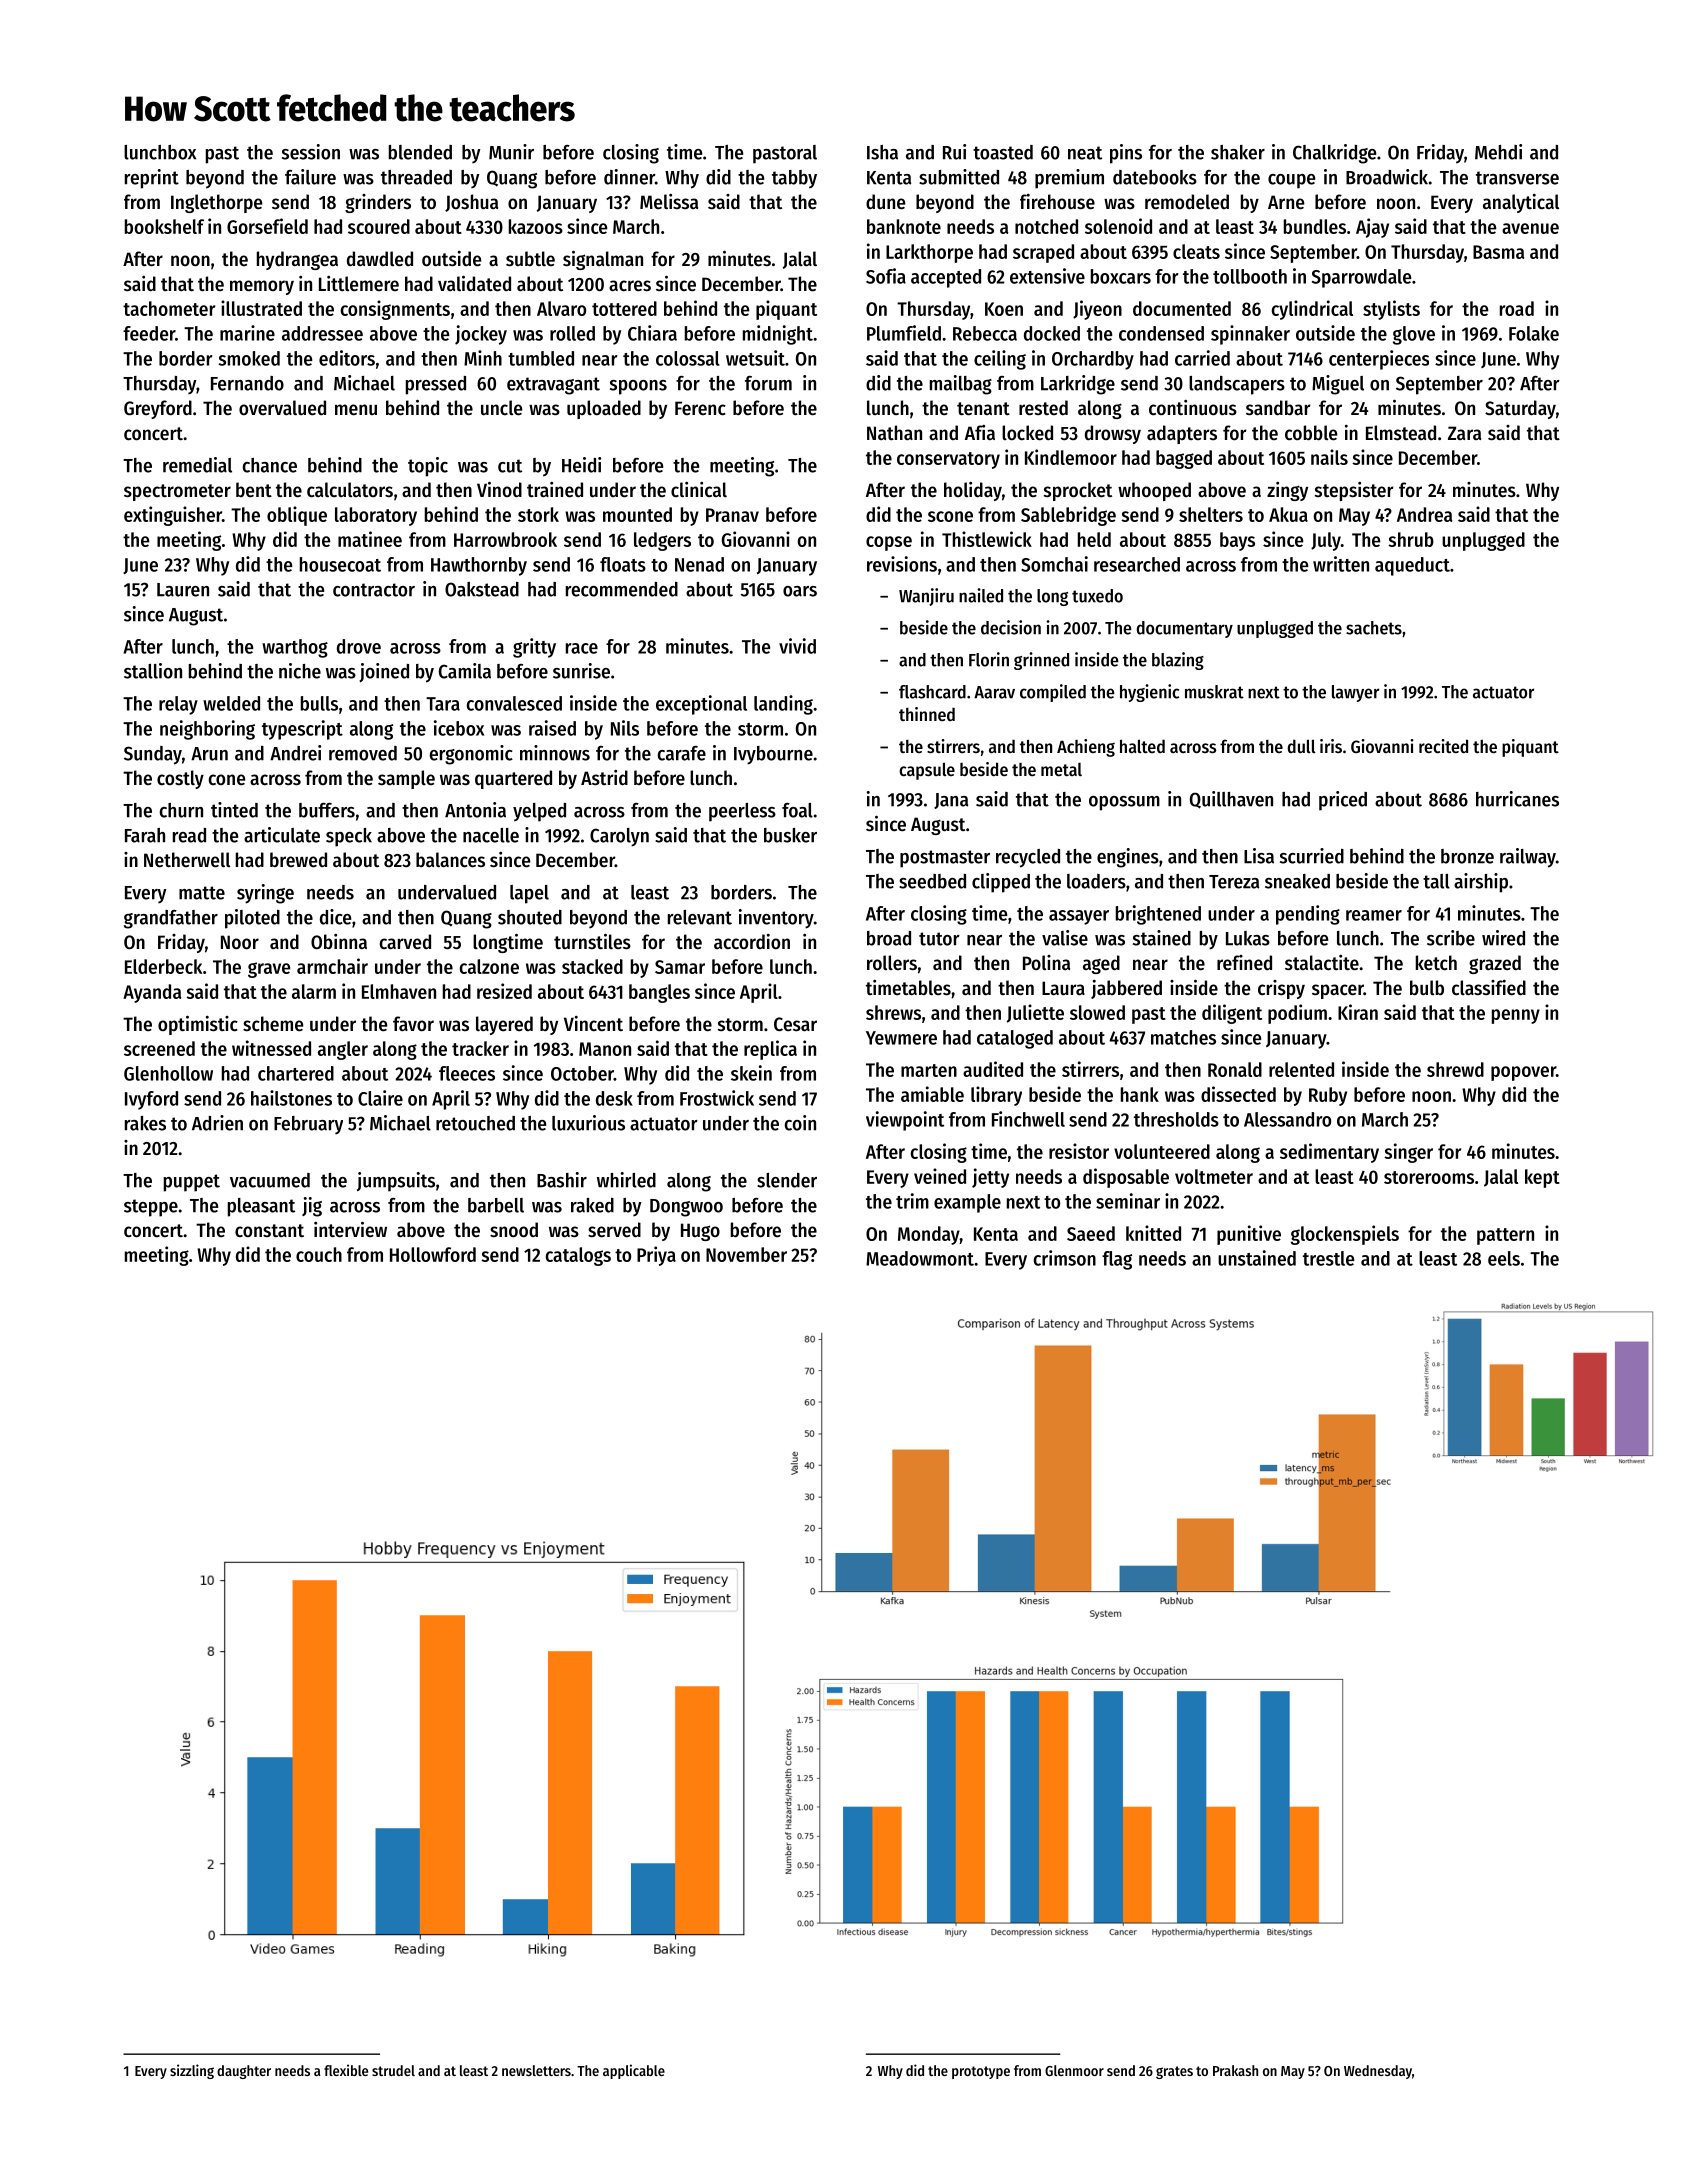  What do you see at coordinates (1249, 1235) in the screenshot?
I see `punitive` at bounding box center [1249, 1235].
